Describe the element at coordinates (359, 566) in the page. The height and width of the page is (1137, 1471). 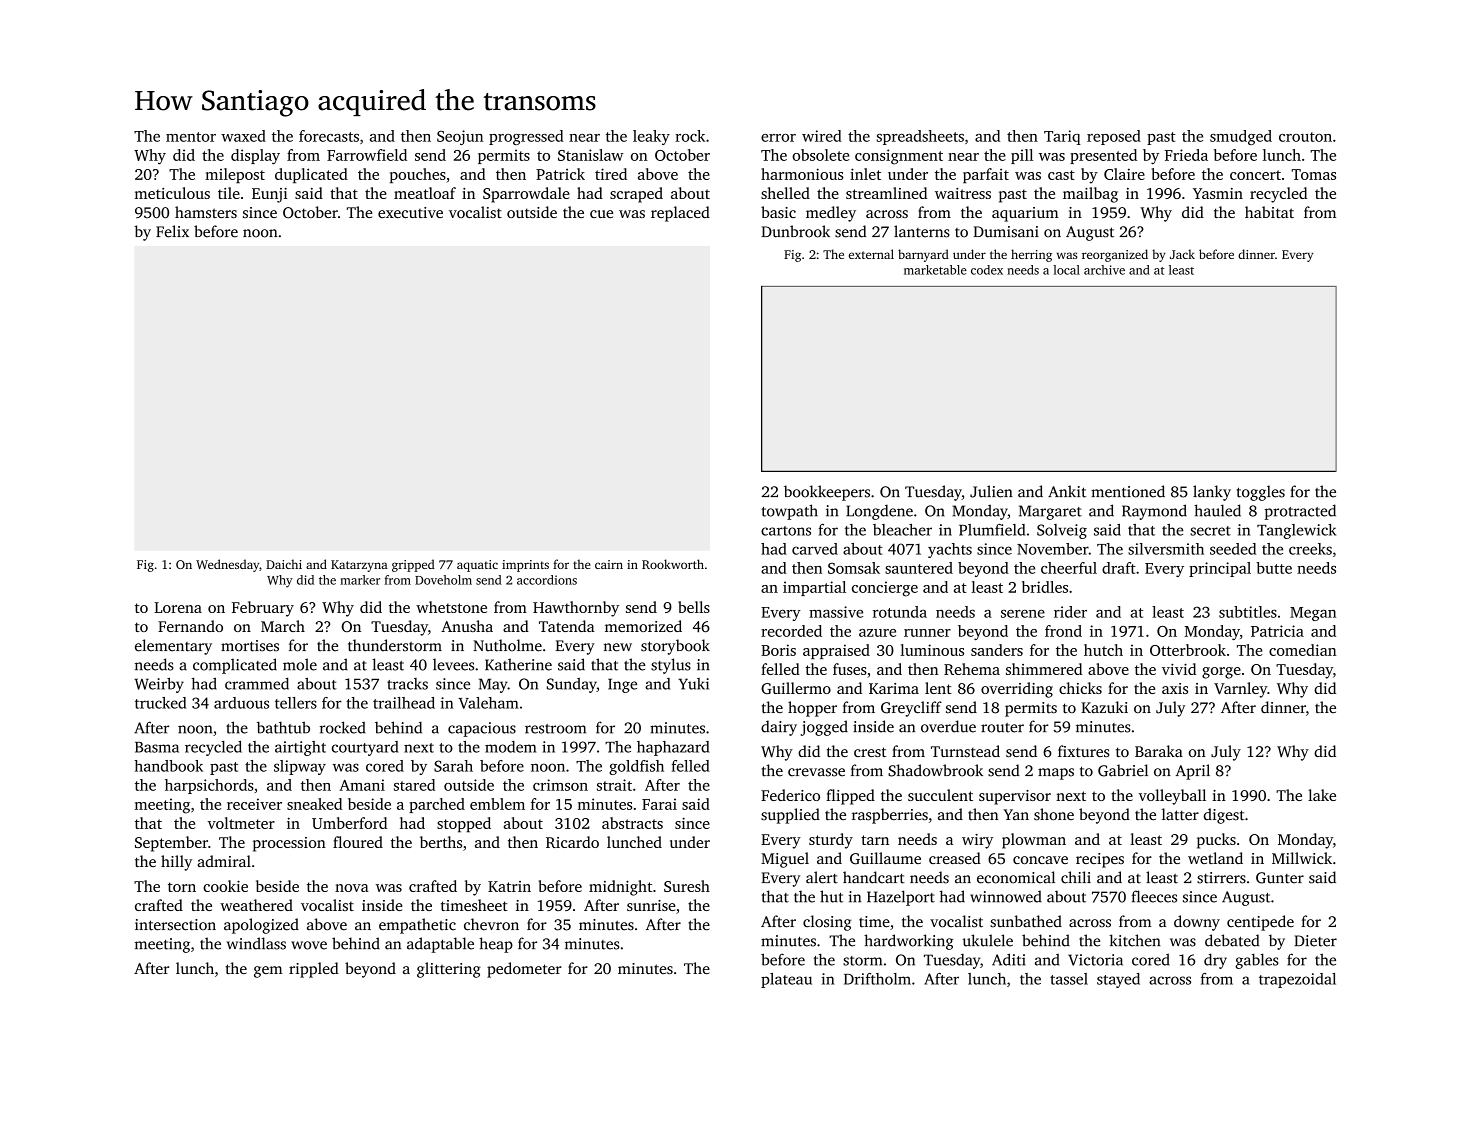
I see `Katarzyna` at that location.
